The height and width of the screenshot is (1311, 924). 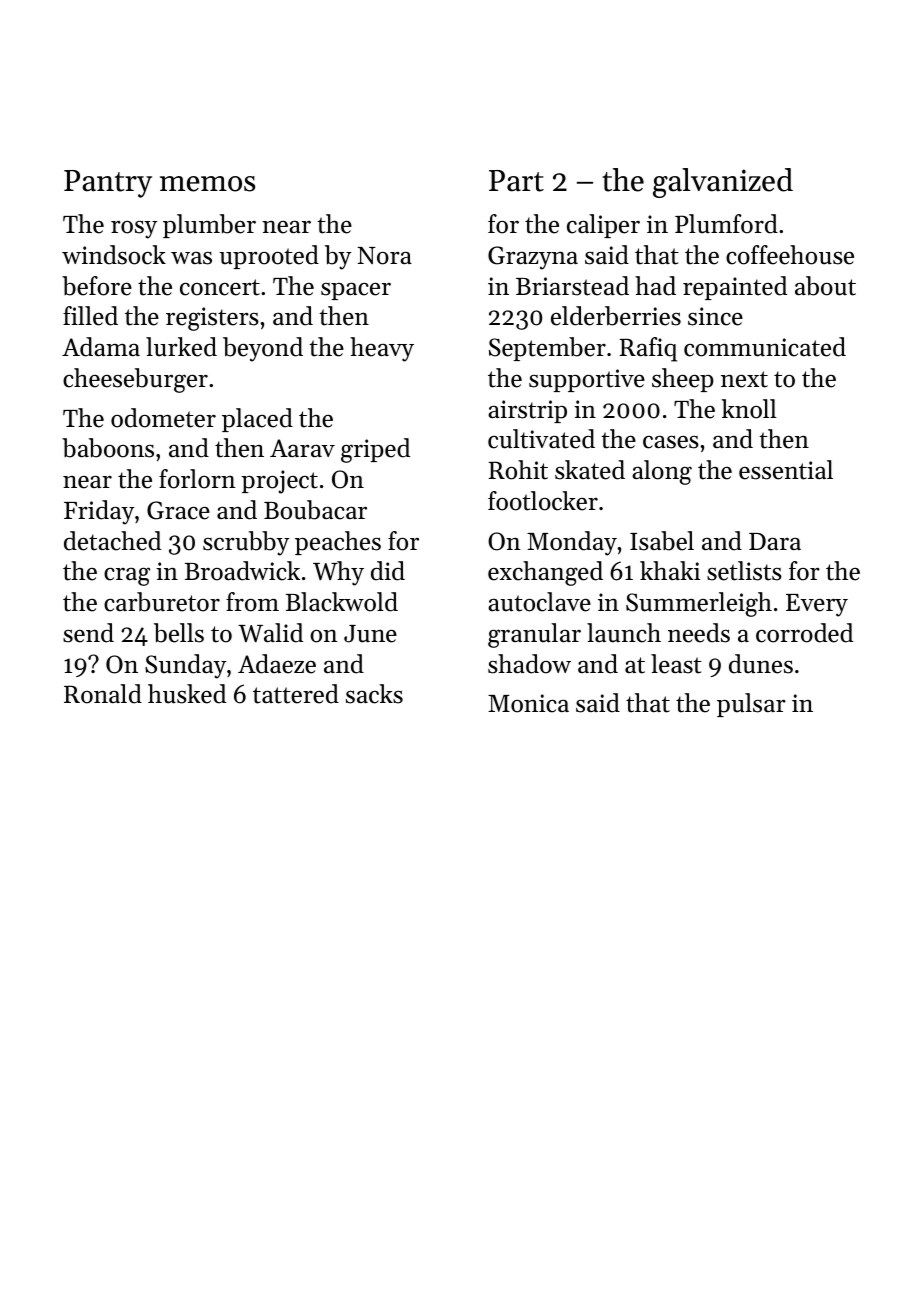 What do you see at coordinates (723, 183) in the screenshot?
I see `galvanized` at bounding box center [723, 183].
